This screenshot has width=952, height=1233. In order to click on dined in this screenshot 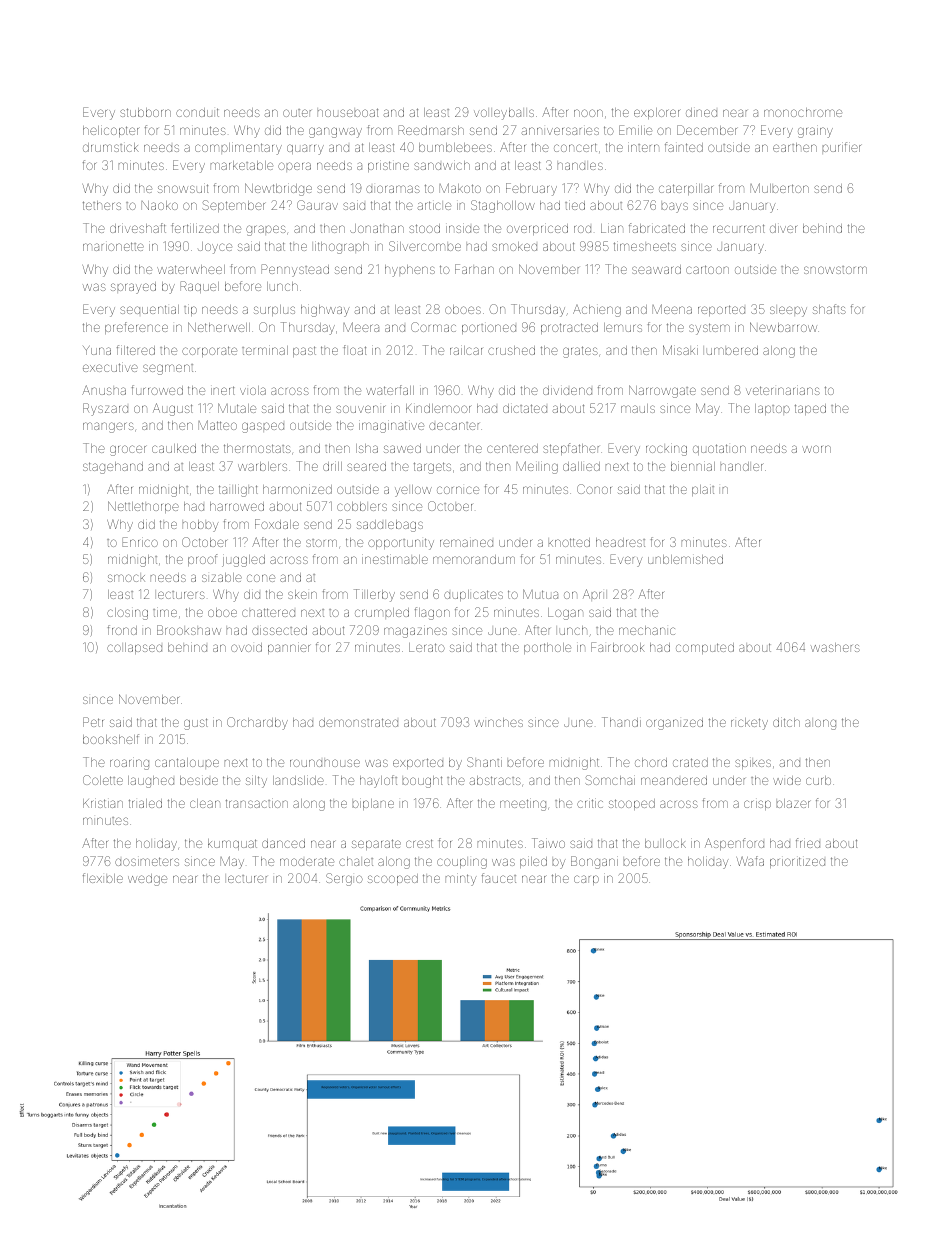, I will do `click(701, 112)`.
